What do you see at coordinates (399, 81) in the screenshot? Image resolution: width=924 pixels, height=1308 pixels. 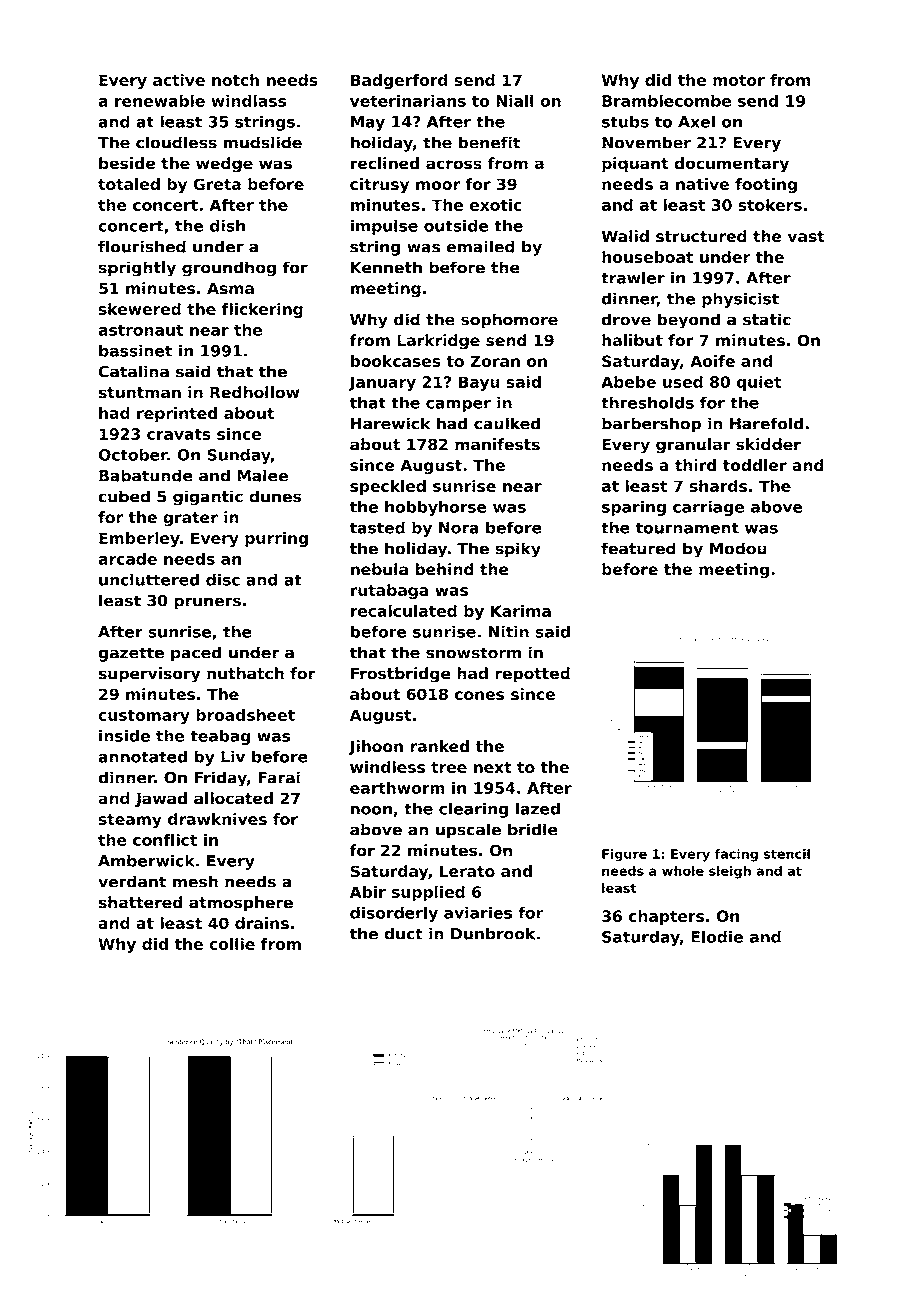 I see `Badgerford` at bounding box center [399, 81].
